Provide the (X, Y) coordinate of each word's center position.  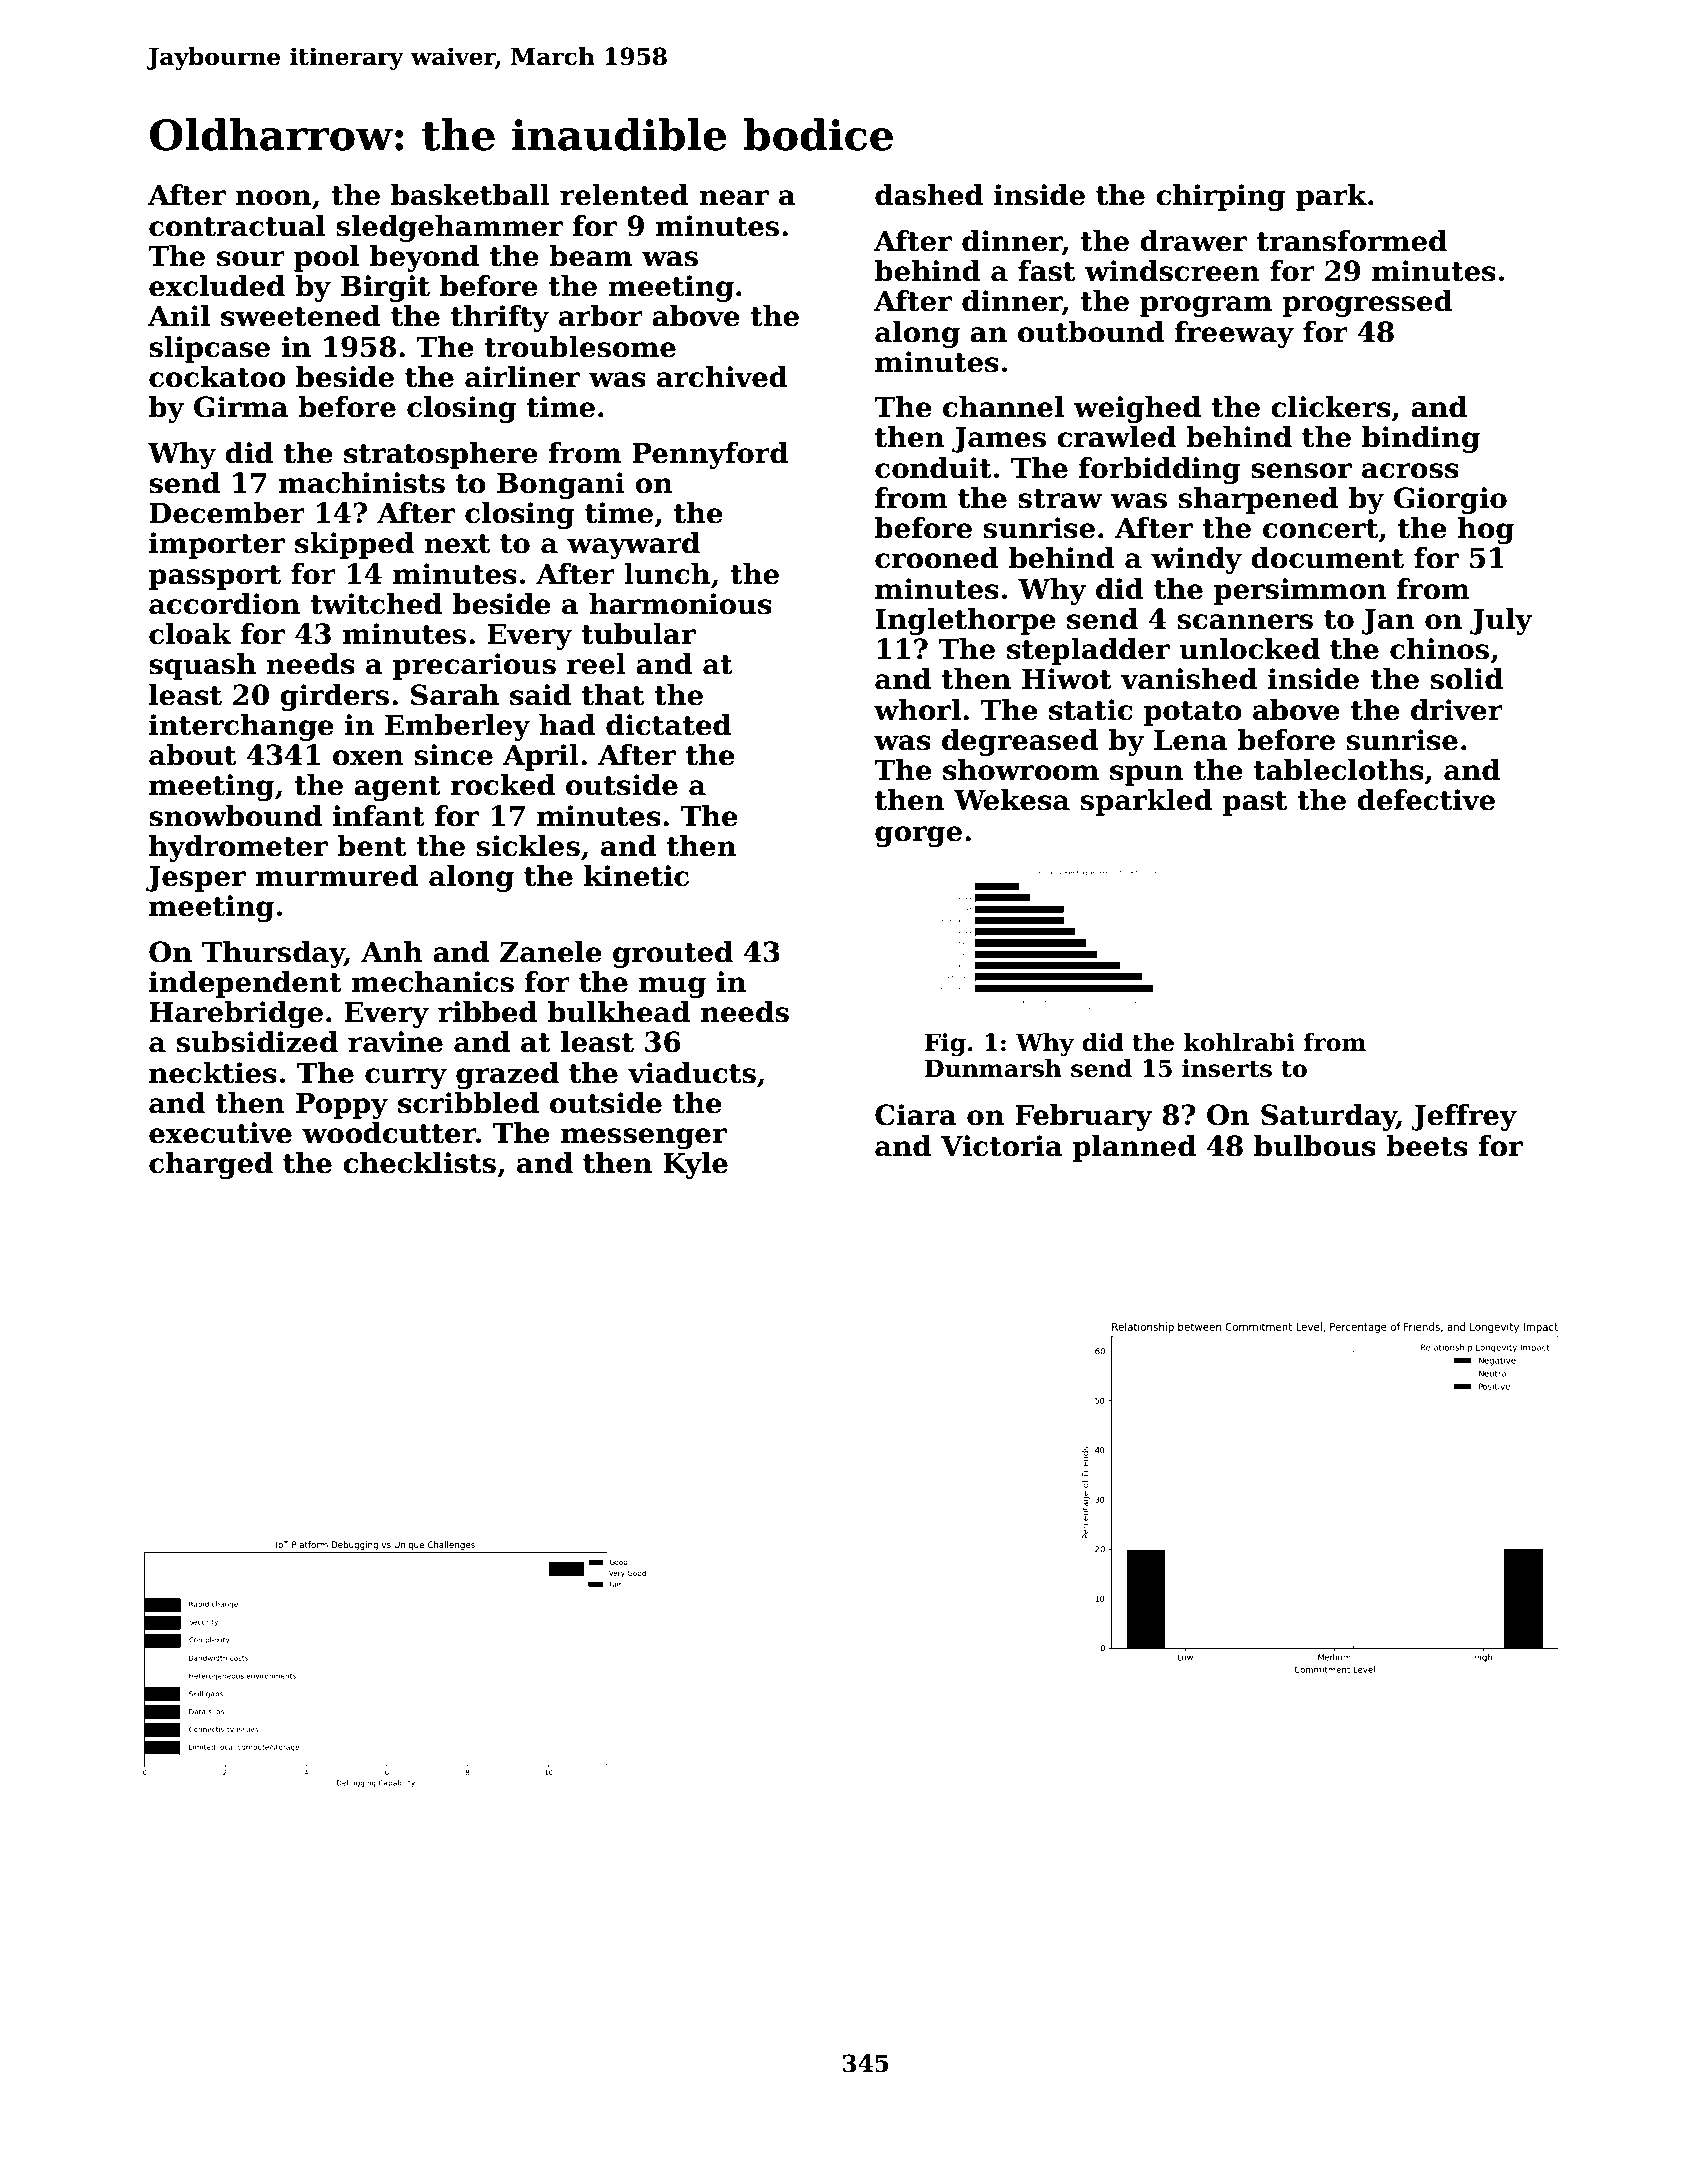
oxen (368, 758)
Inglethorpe (965, 621)
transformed (1352, 241)
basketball (470, 195)
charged (211, 1165)
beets (1427, 1146)
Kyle (695, 1165)
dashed (929, 195)
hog (1486, 530)
